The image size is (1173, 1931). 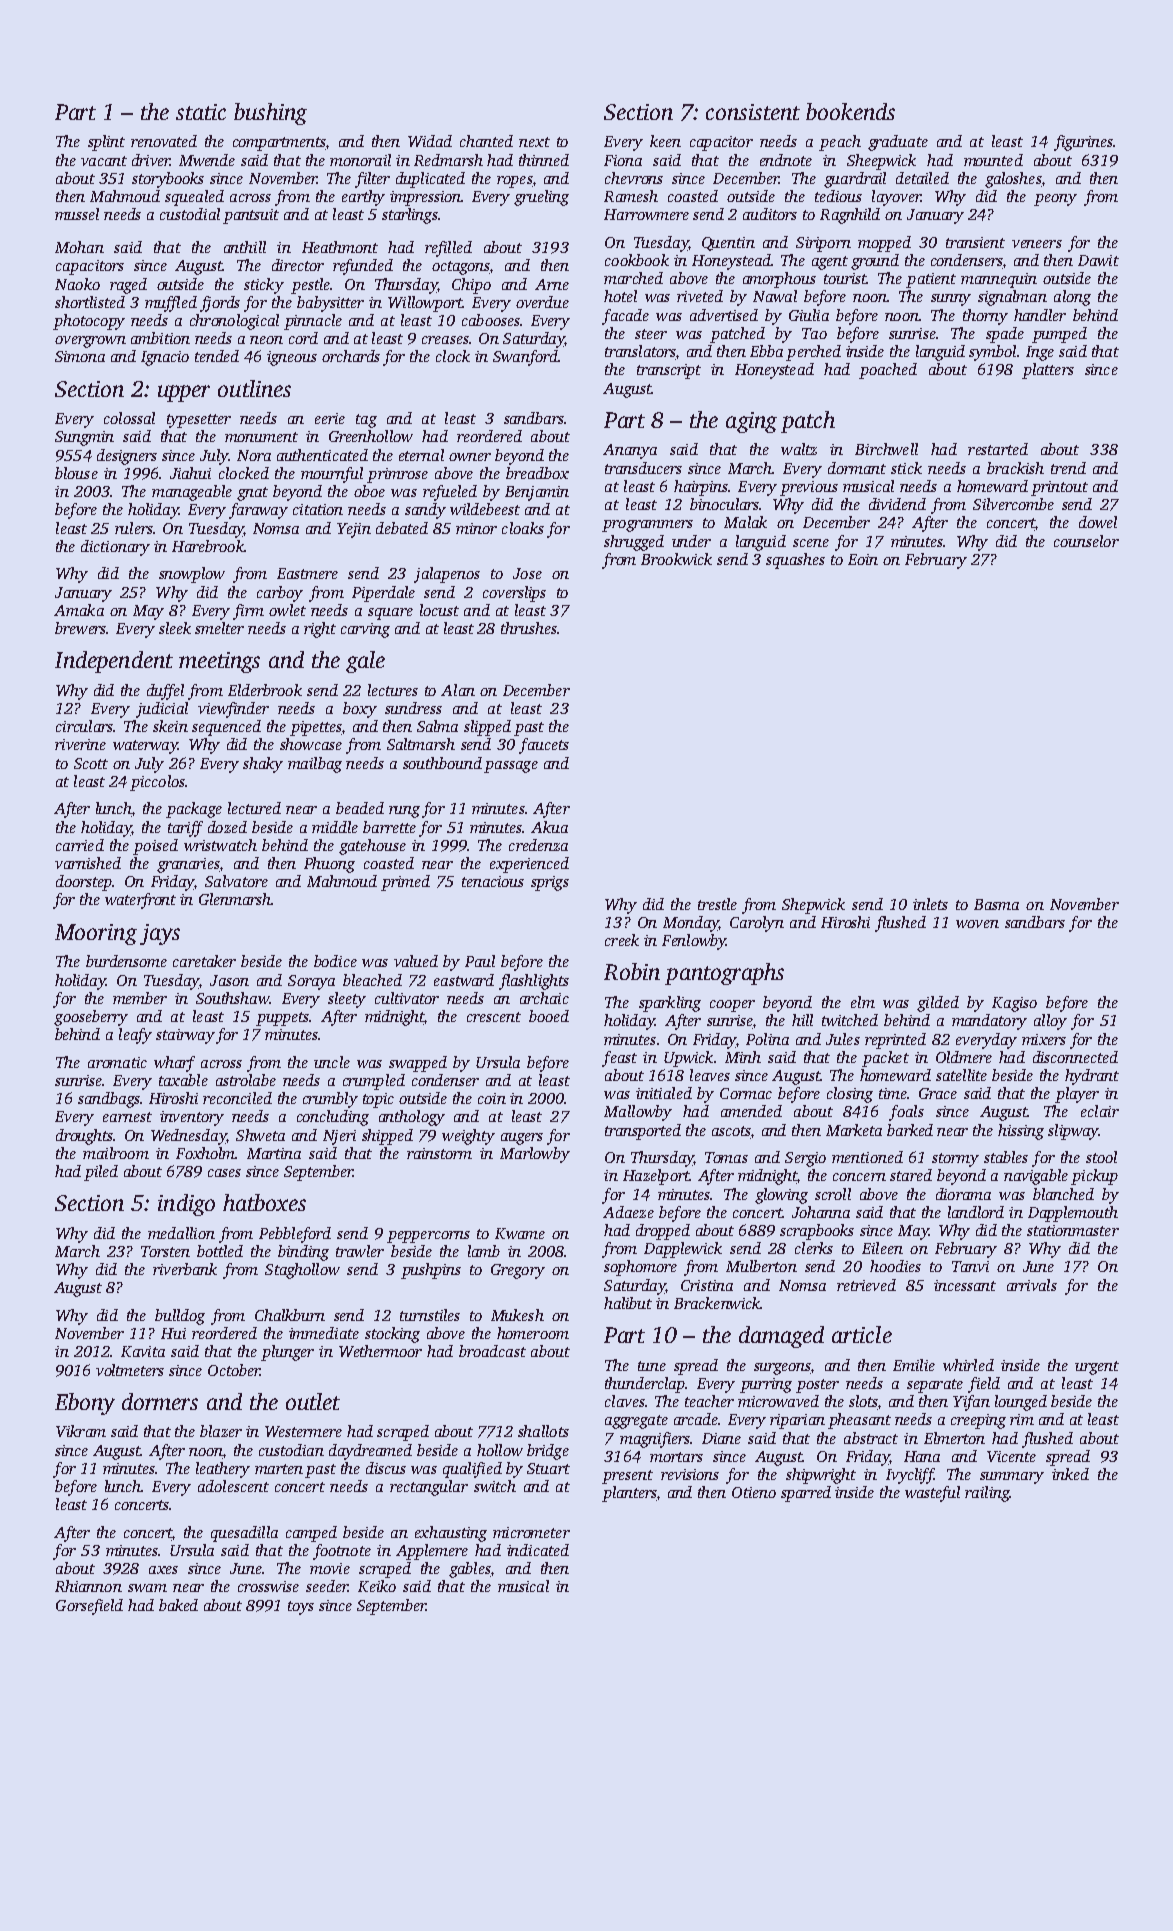 What do you see at coordinates (235, 899) in the page?
I see `Glenmarsh` at bounding box center [235, 899].
